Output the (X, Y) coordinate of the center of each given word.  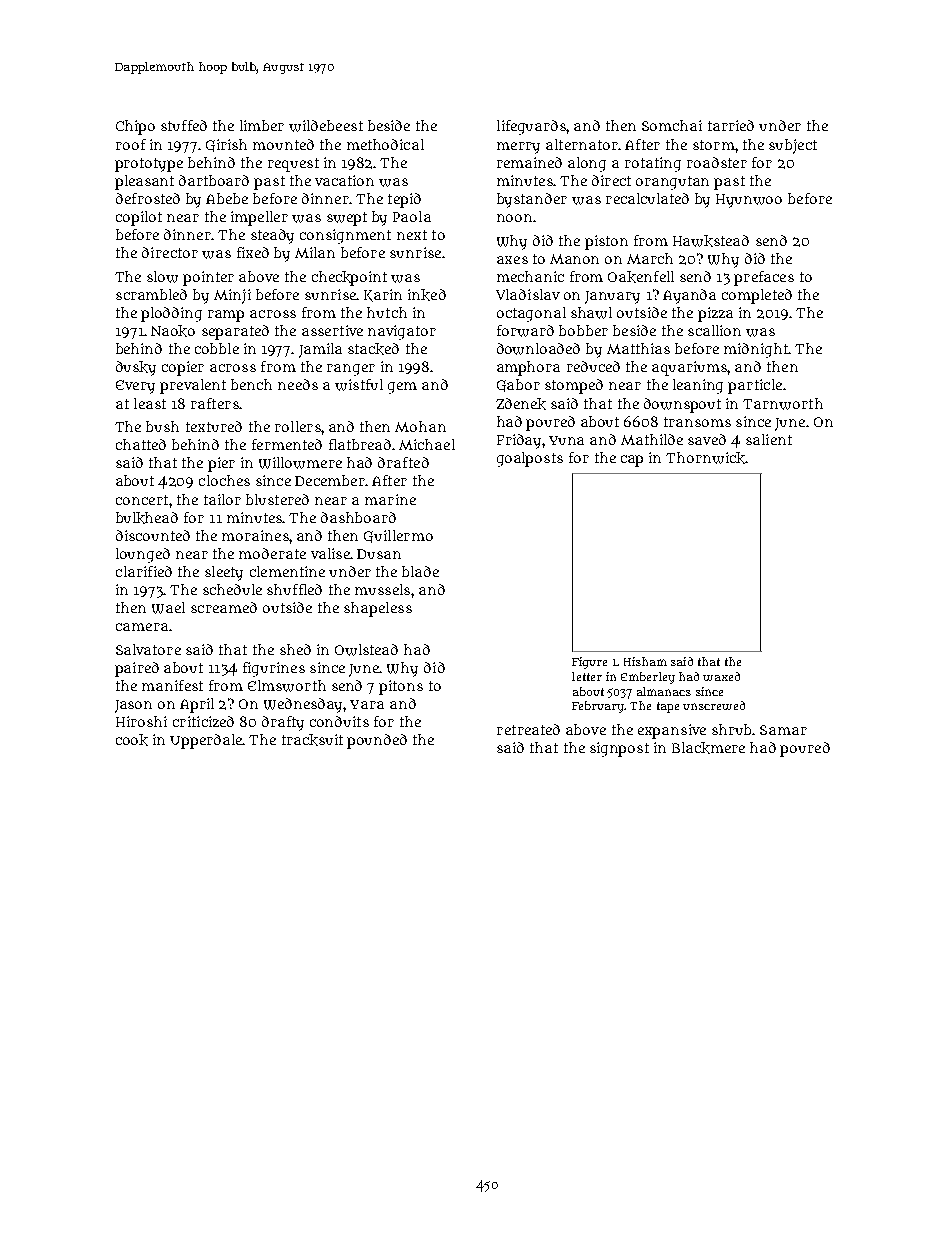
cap (632, 461)
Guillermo (398, 536)
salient (769, 439)
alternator (582, 144)
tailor (222, 499)
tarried (731, 125)
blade (420, 571)
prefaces (764, 278)
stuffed (184, 125)
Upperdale (206, 741)
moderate (272, 553)
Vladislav (528, 294)
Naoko (173, 331)
